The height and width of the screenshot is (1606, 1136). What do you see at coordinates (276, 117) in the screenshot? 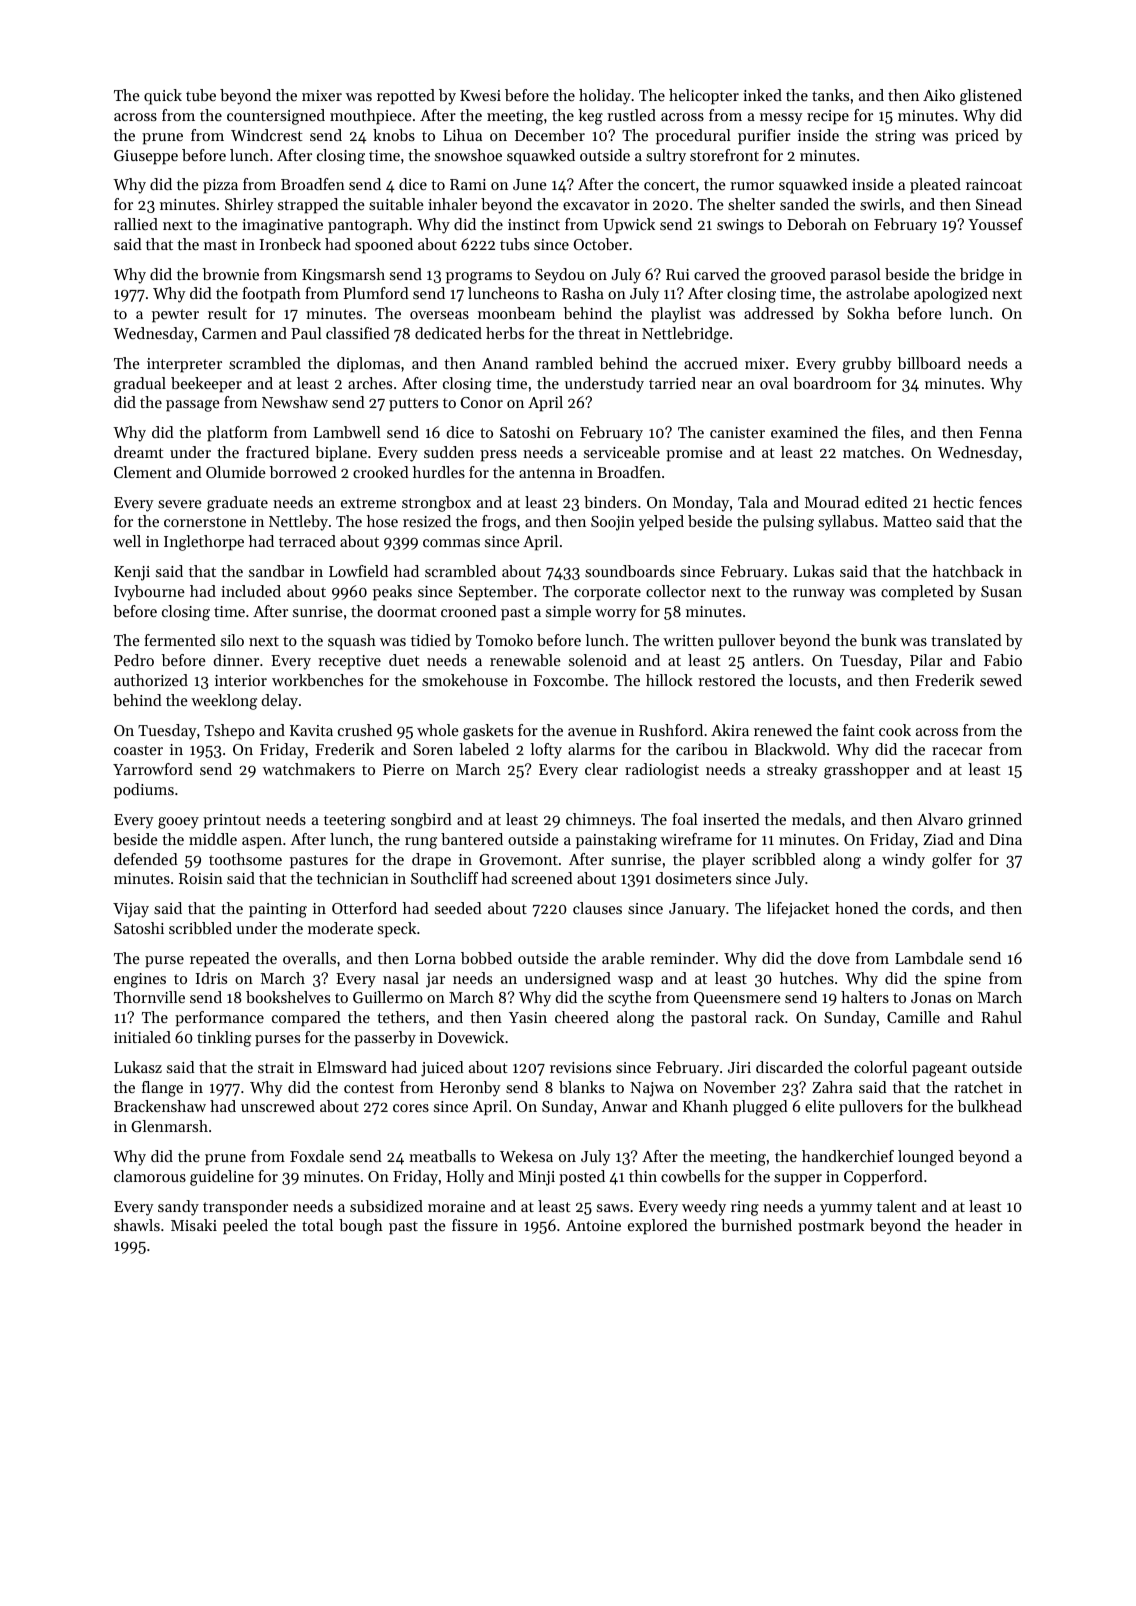
I see `countersigned` at bounding box center [276, 117].
